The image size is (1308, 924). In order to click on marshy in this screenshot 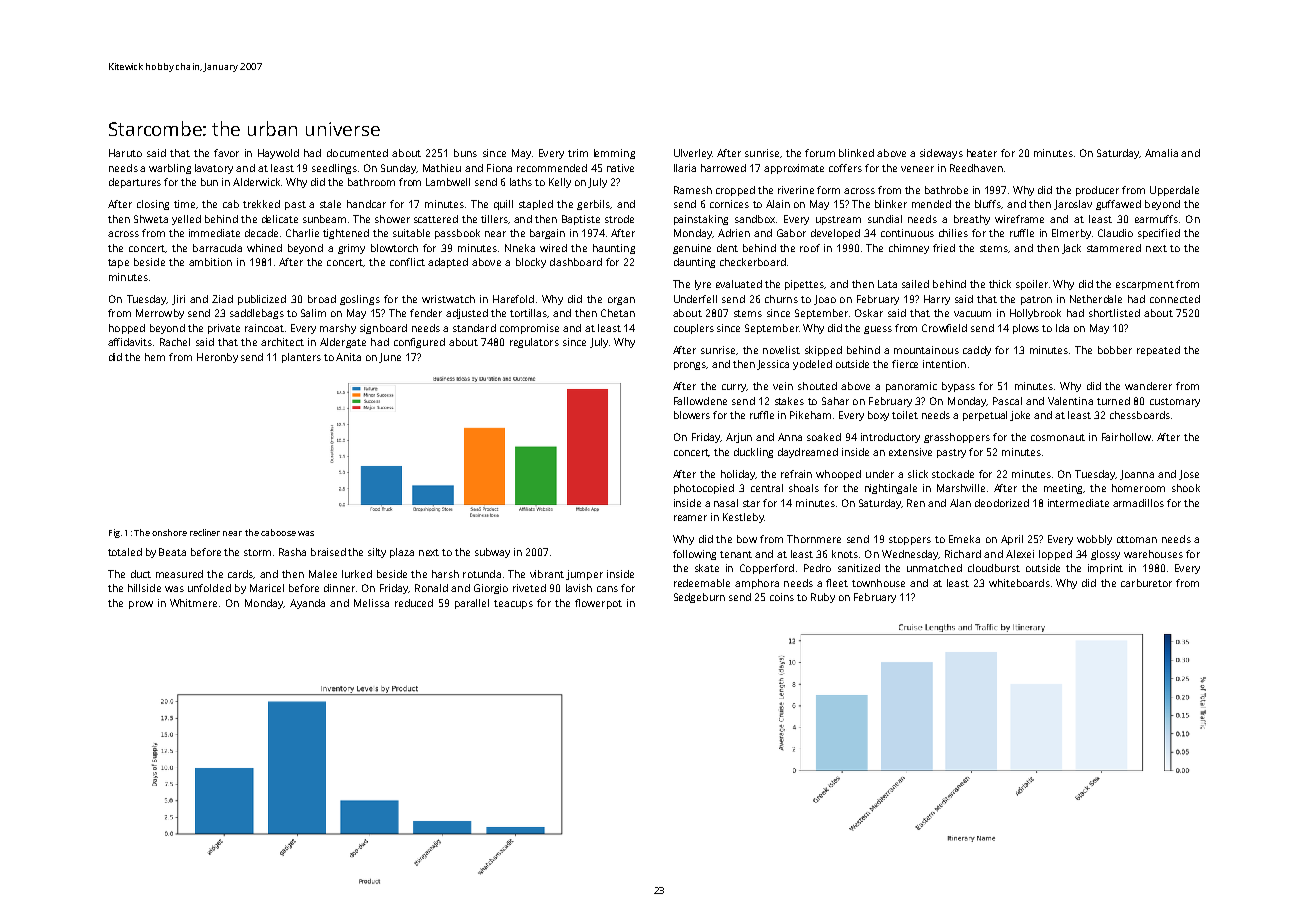, I will do `click(338, 329)`.
